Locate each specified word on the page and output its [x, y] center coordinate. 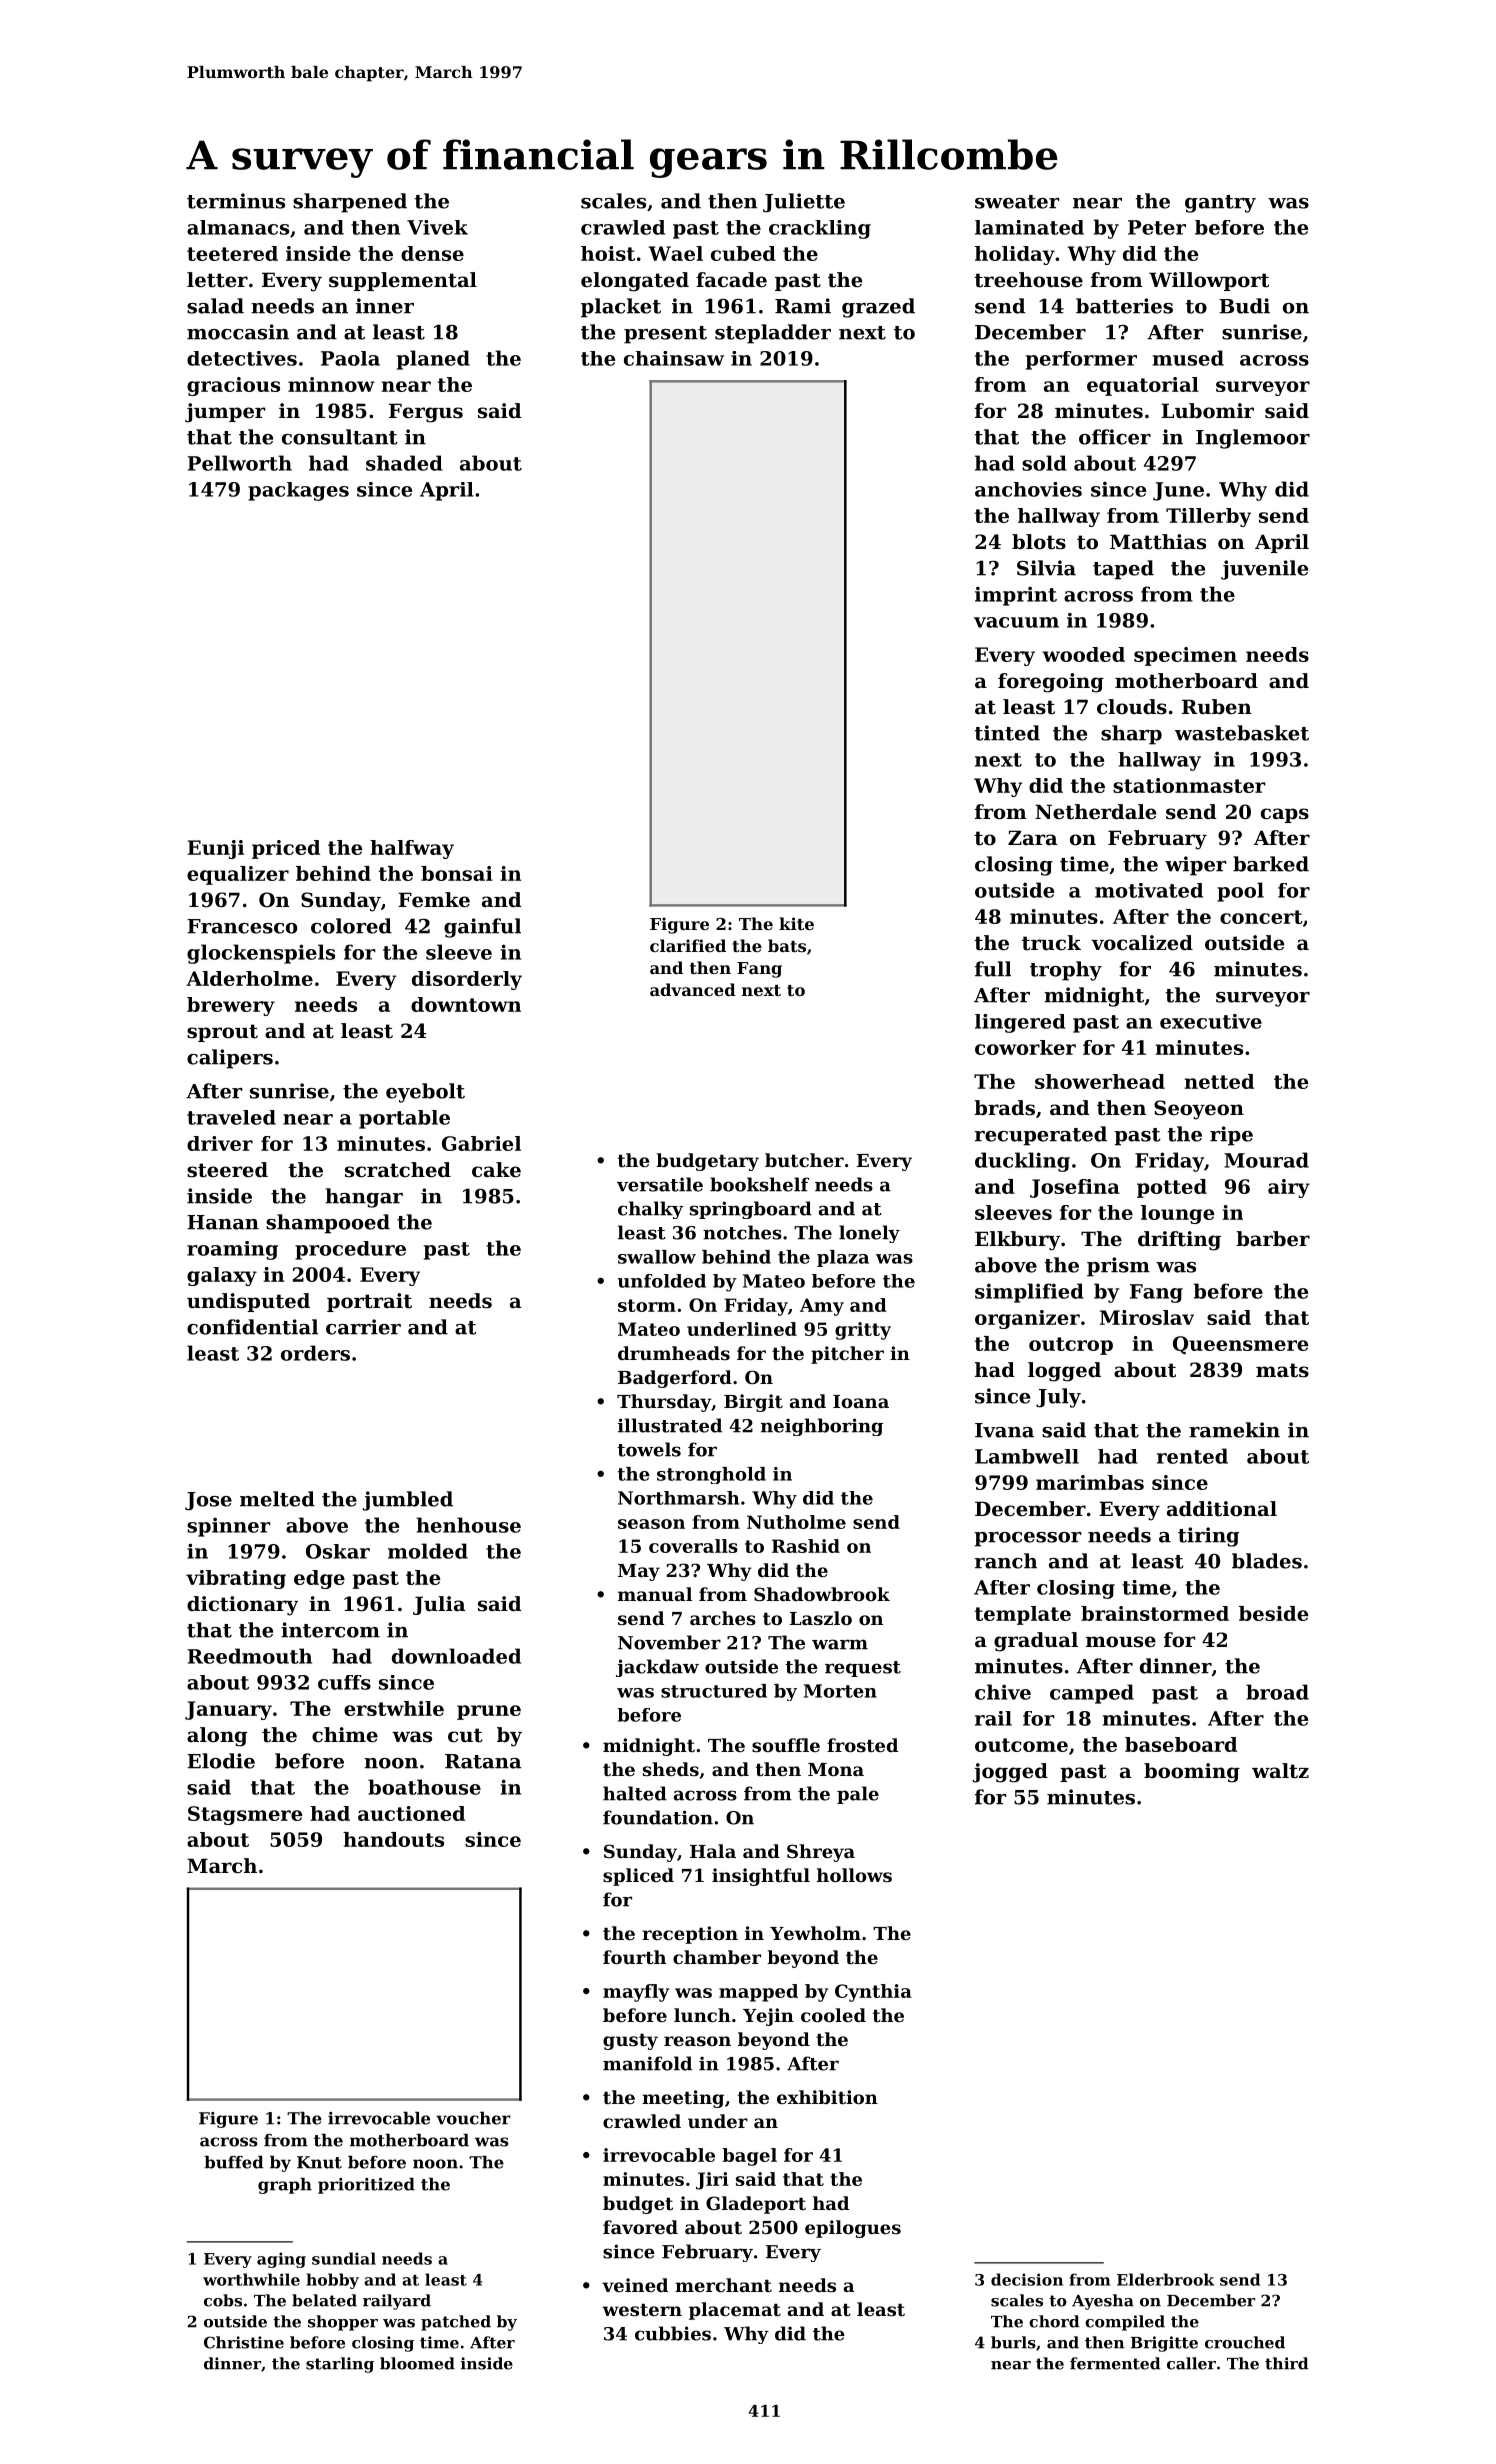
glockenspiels [261, 954]
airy [1289, 1188]
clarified [688, 945]
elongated [635, 282]
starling [340, 2365]
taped [1123, 570]
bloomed [417, 2363]
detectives [242, 358]
